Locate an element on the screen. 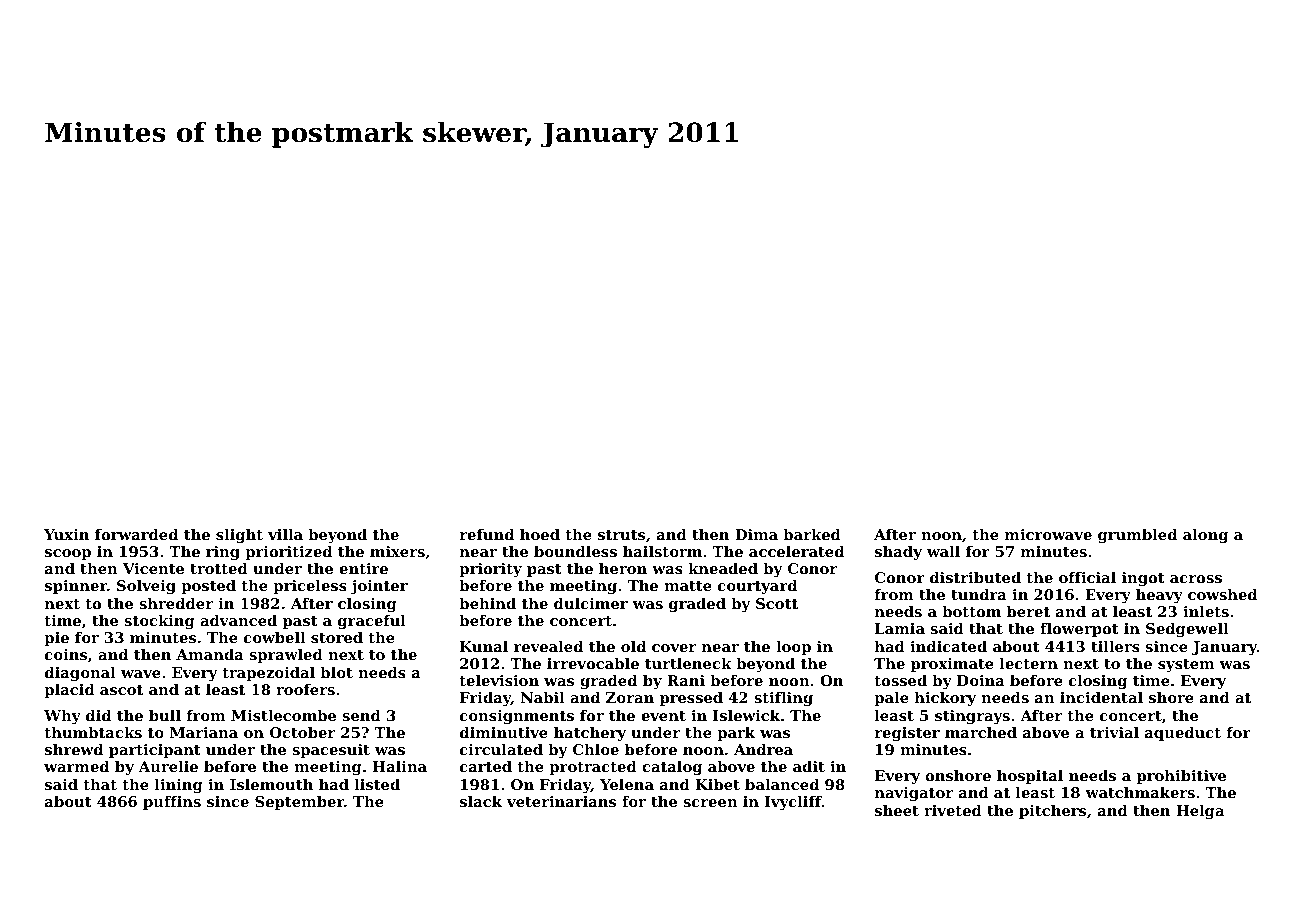  hatchery is located at coordinates (590, 734).
